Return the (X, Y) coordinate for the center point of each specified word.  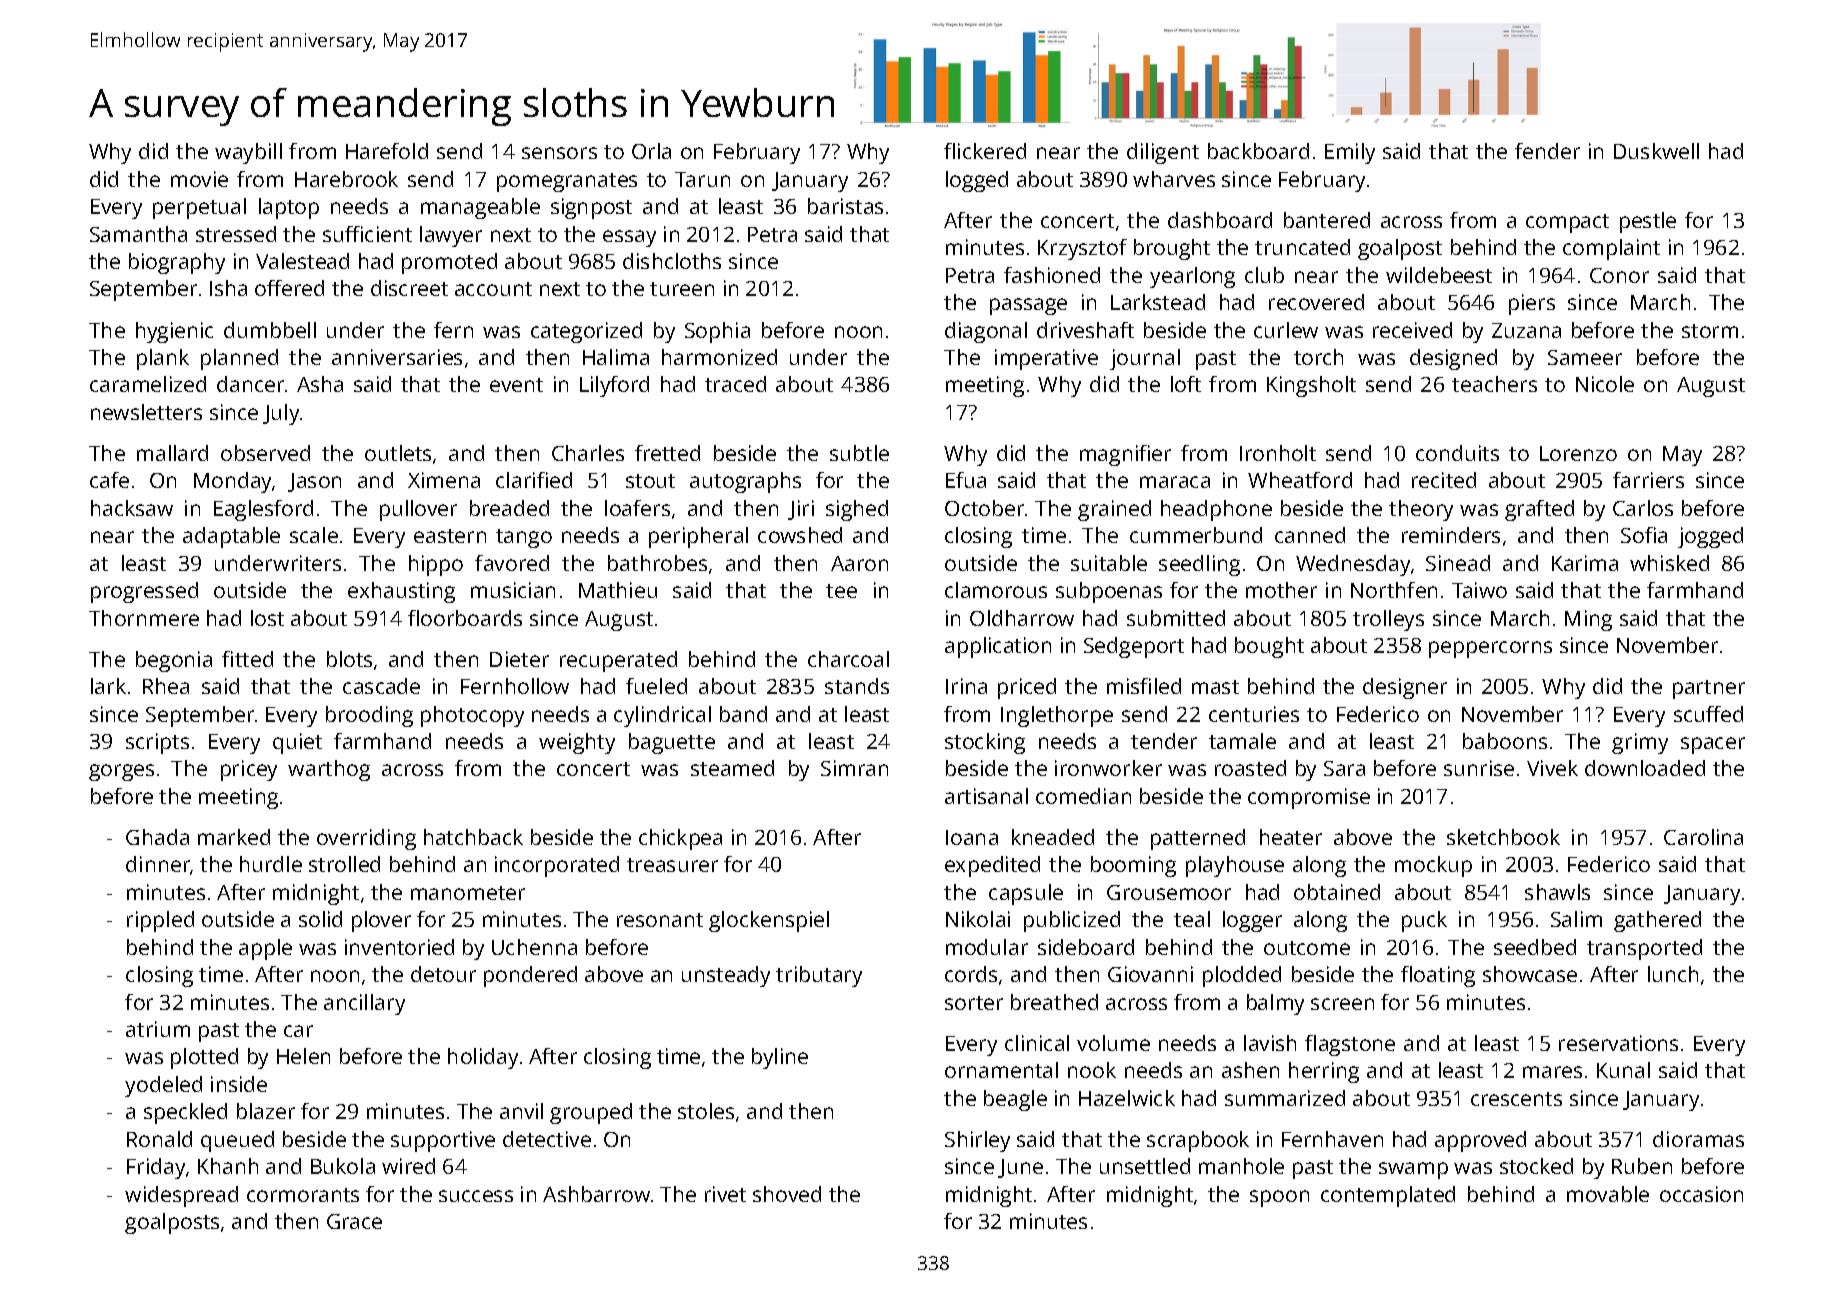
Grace (354, 1221)
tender (1164, 741)
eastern (450, 536)
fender (1547, 151)
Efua (966, 480)
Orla (651, 151)
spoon (1279, 1198)
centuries (1254, 714)
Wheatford (1300, 480)
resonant (660, 920)
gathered (1657, 921)
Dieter (519, 659)
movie (199, 179)
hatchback (473, 837)
